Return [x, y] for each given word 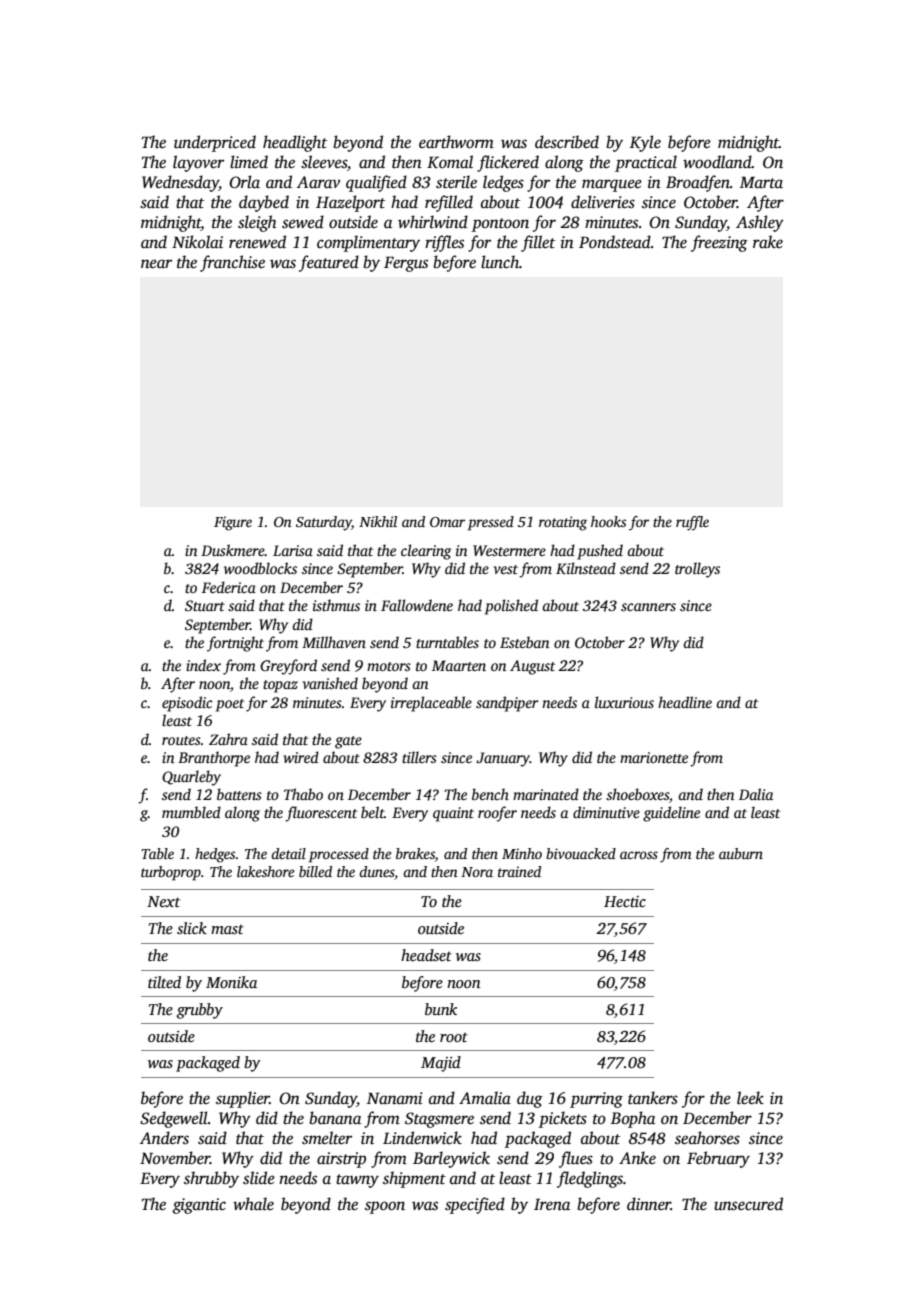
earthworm [456, 142]
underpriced [215, 143]
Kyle [645, 143]
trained [519, 871]
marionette [654, 757]
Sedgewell [174, 1119]
